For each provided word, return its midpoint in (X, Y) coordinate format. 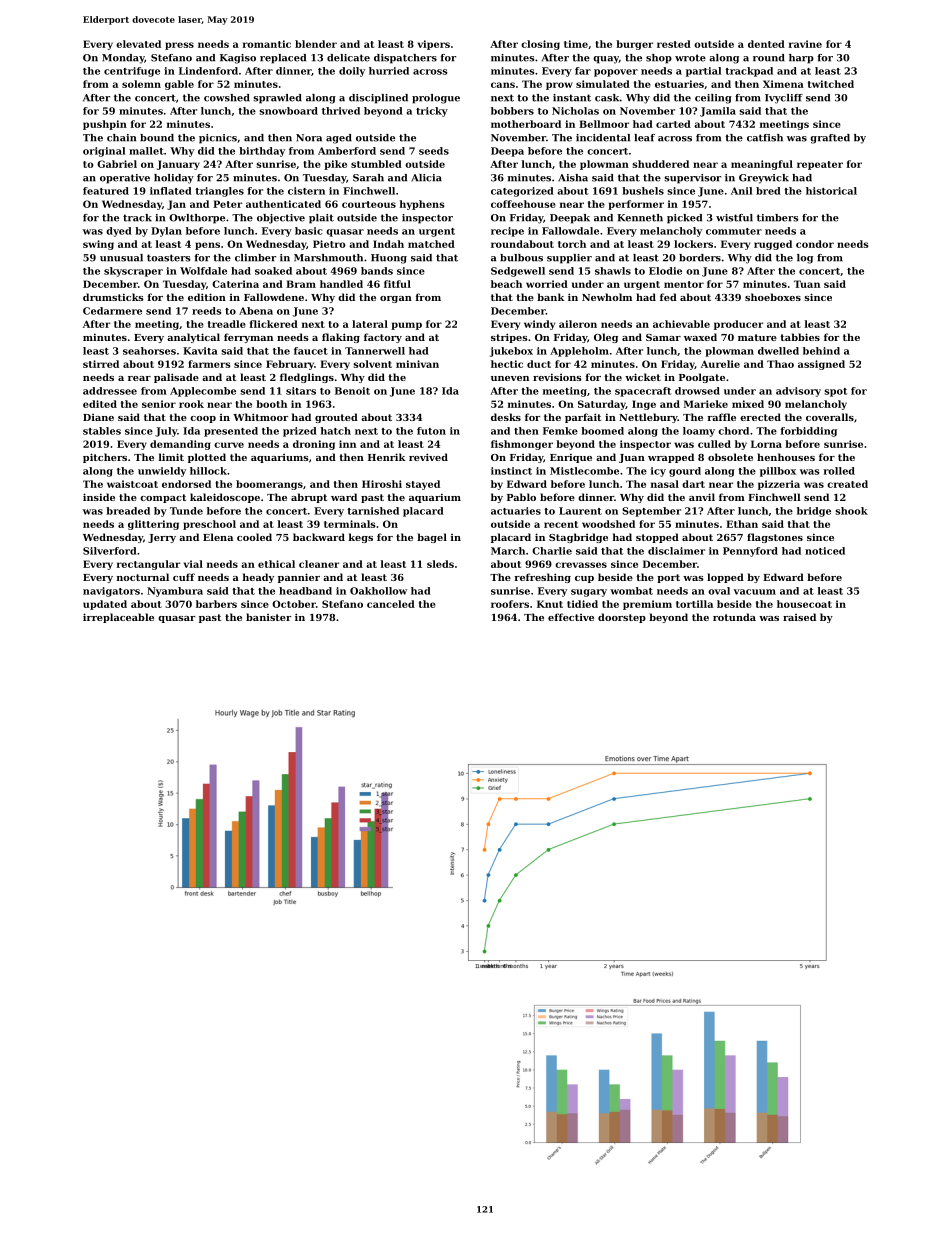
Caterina (235, 284)
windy (539, 325)
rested (674, 44)
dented (766, 44)
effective (571, 617)
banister (268, 617)
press (179, 46)
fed (668, 297)
